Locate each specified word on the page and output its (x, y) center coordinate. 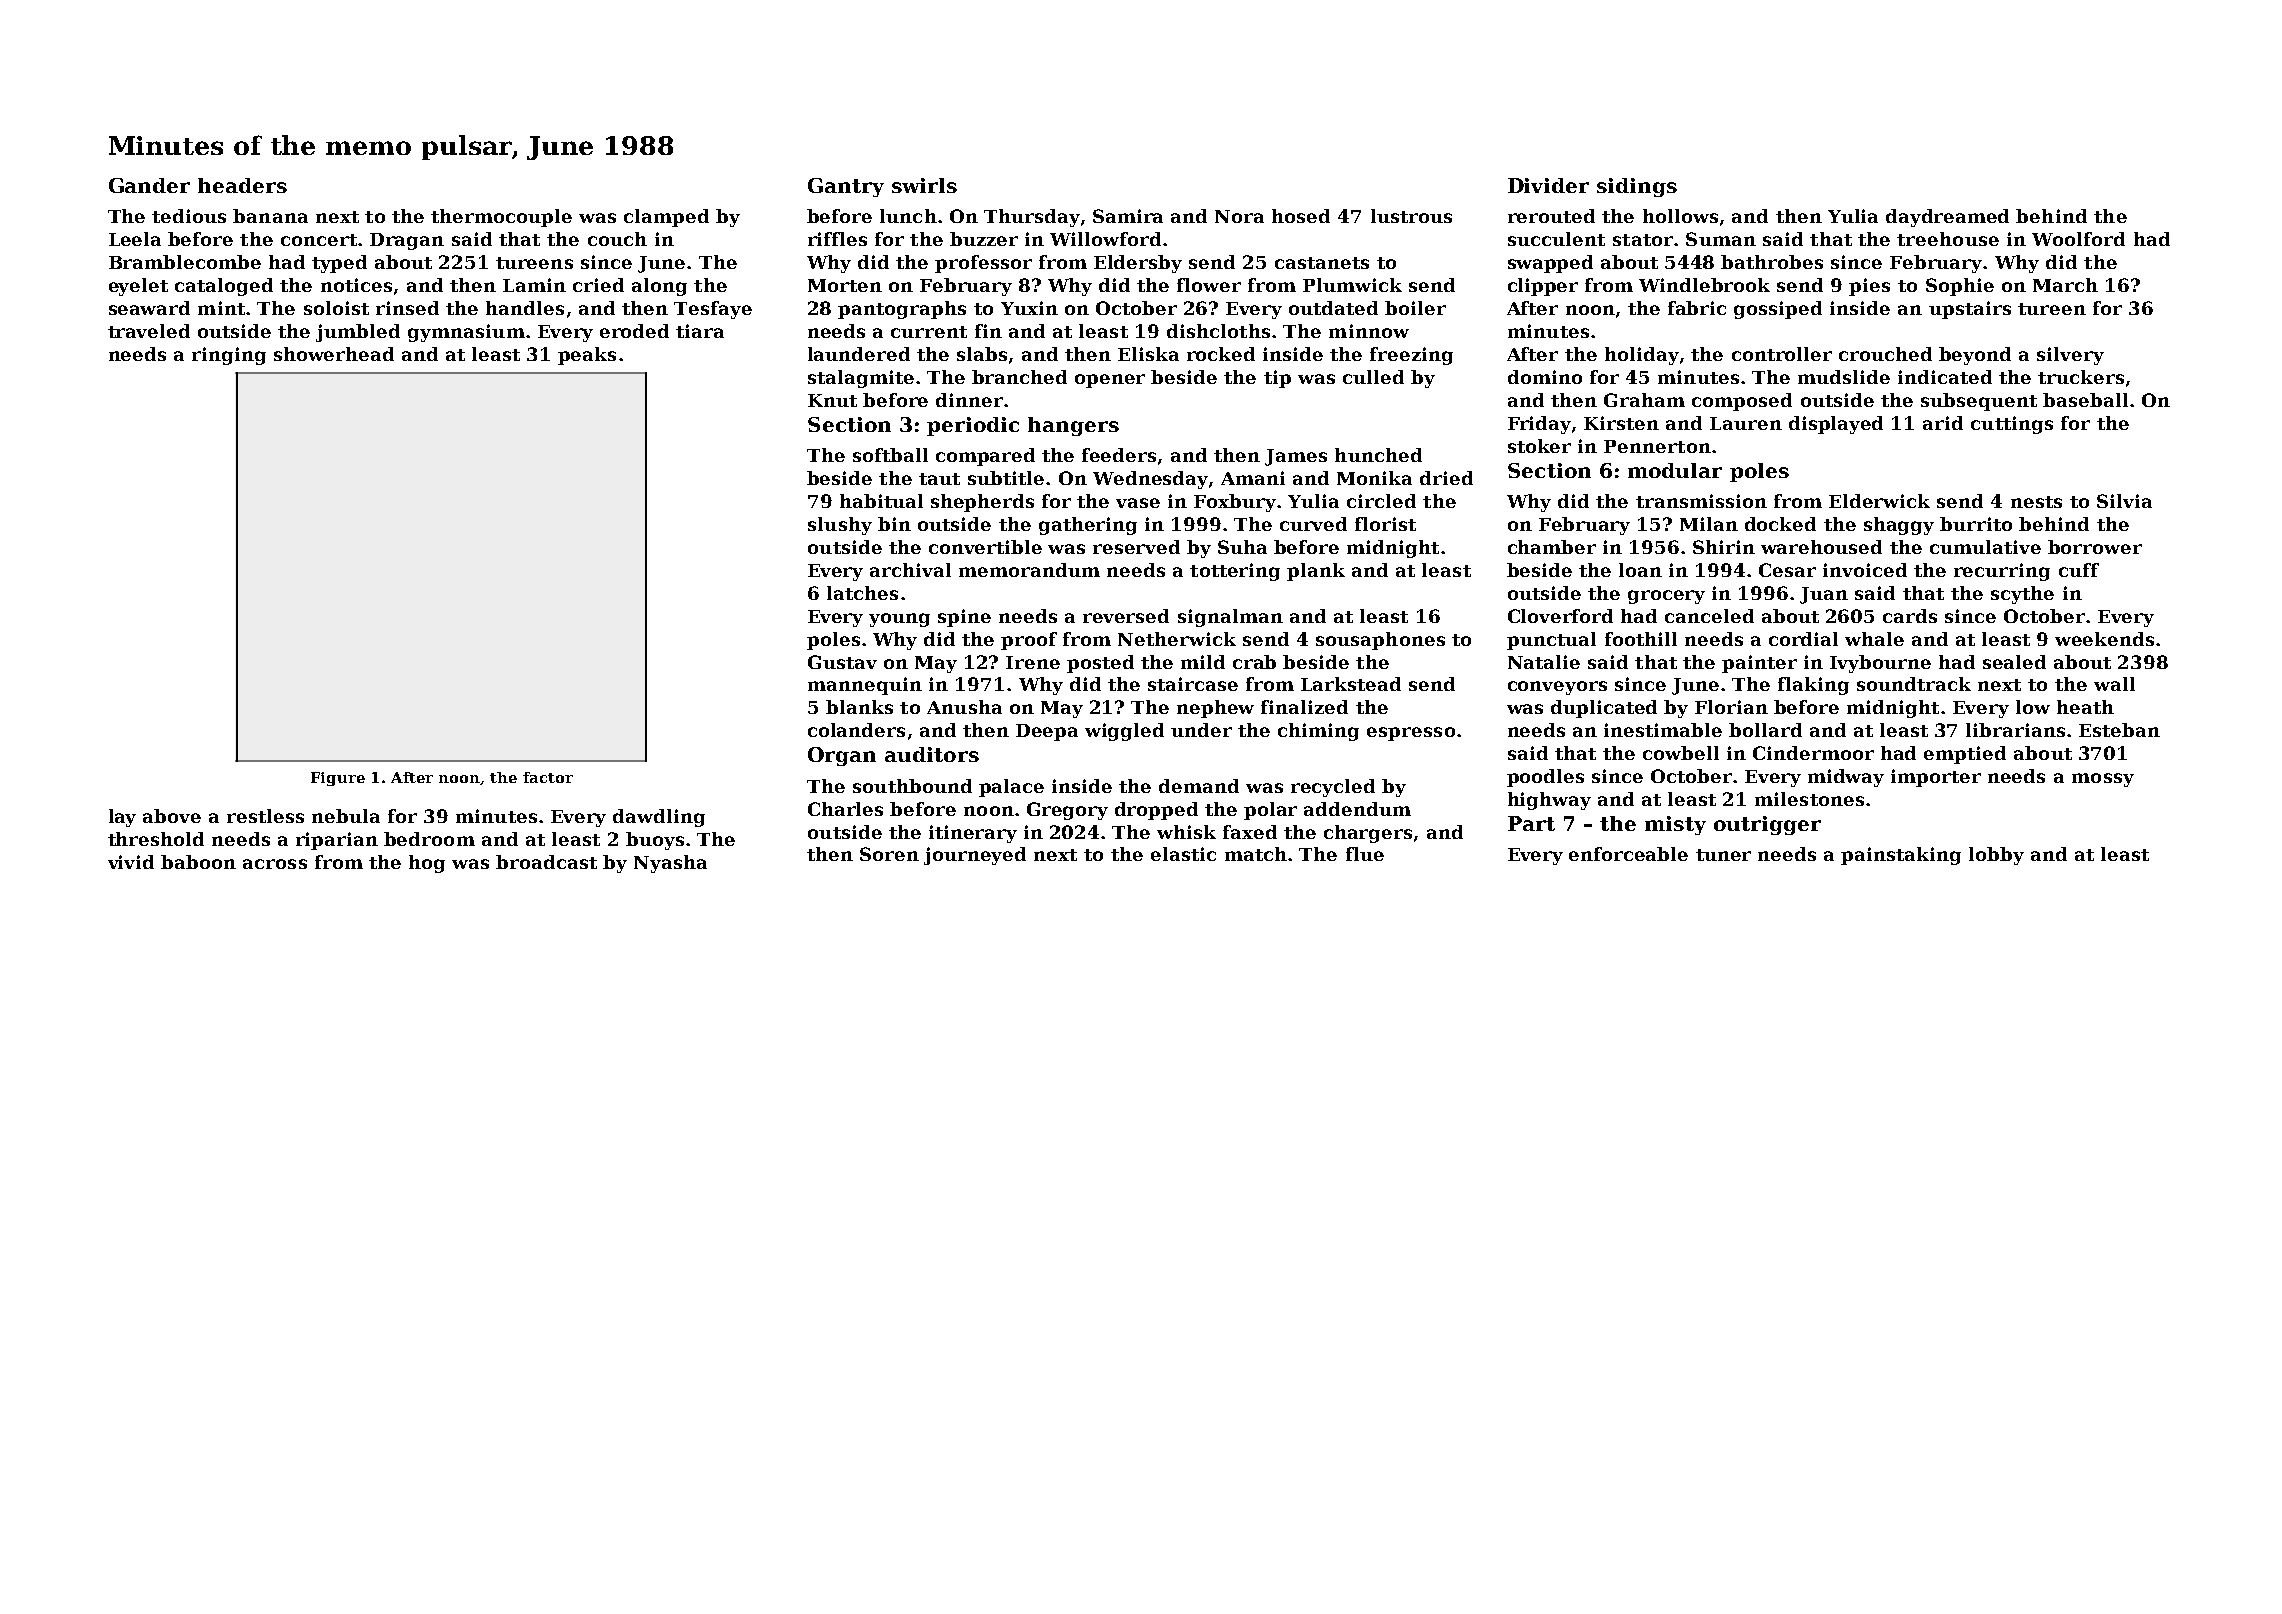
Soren (889, 854)
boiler (1415, 308)
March (2065, 285)
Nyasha (670, 864)
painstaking (1901, 856)
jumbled (358, 333)
